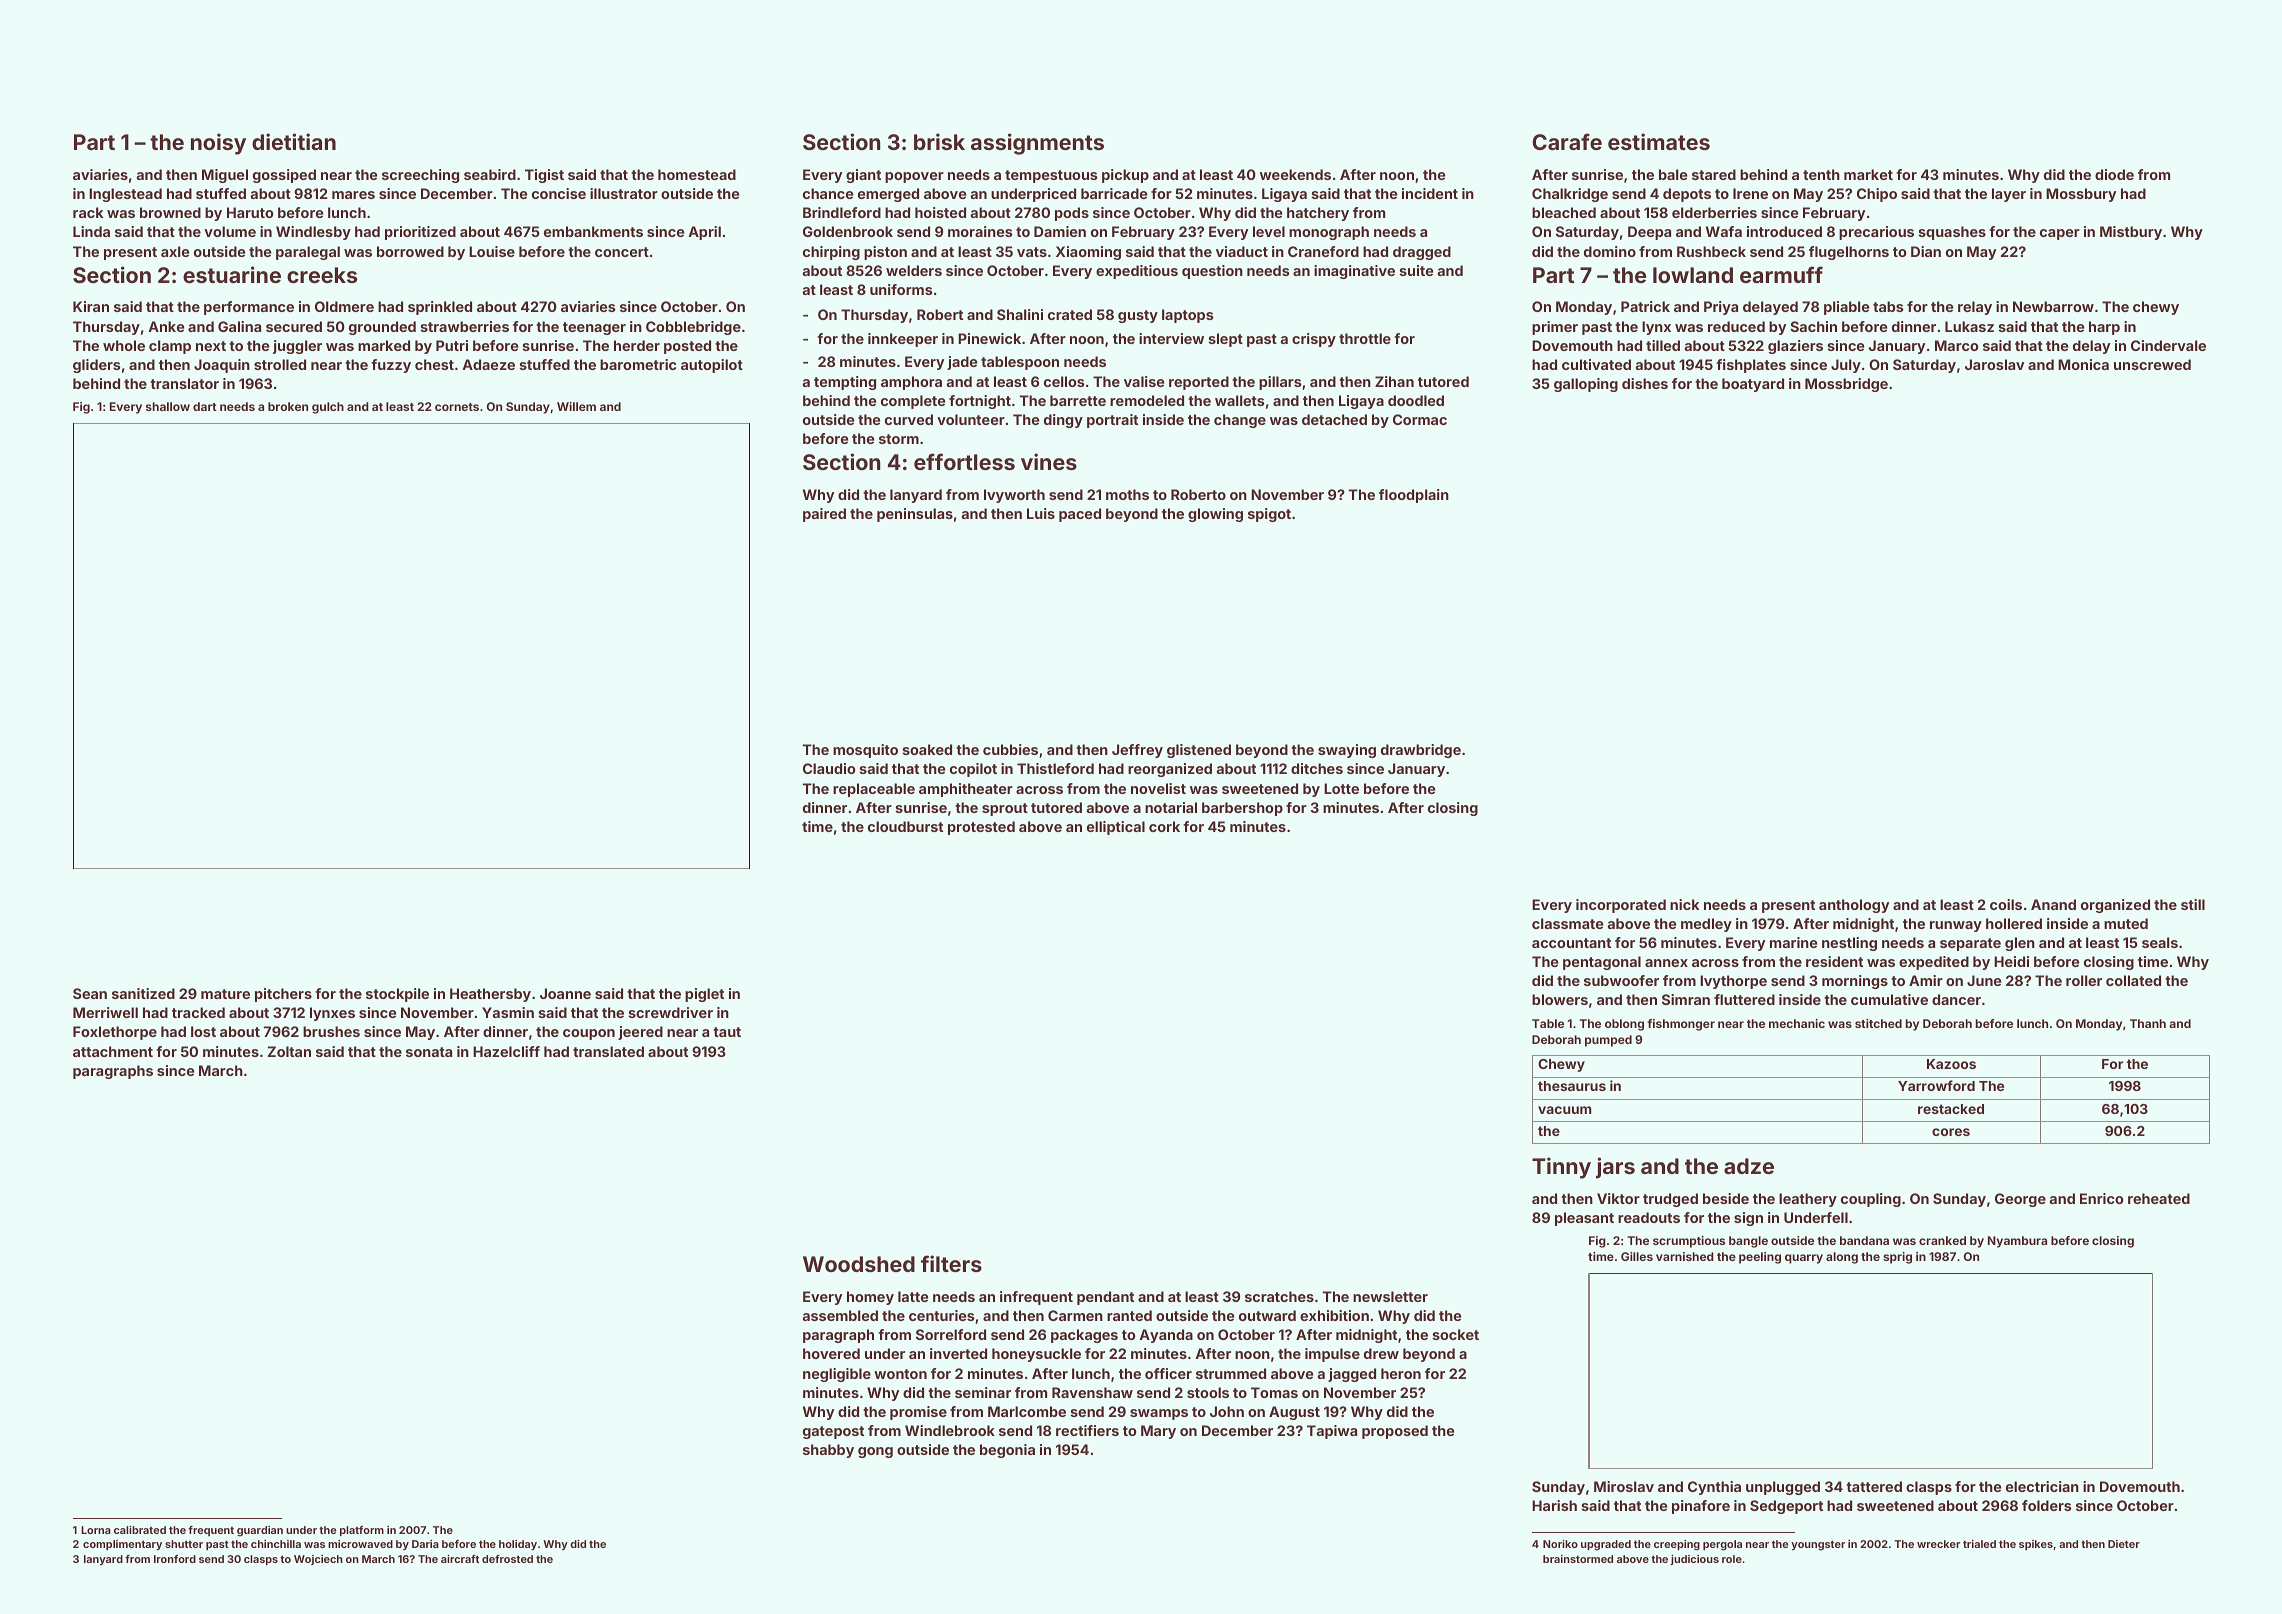  What do you see at coordinates (1430, 193) in the image?
I see `incident` at bounding box center [1430, 193].
